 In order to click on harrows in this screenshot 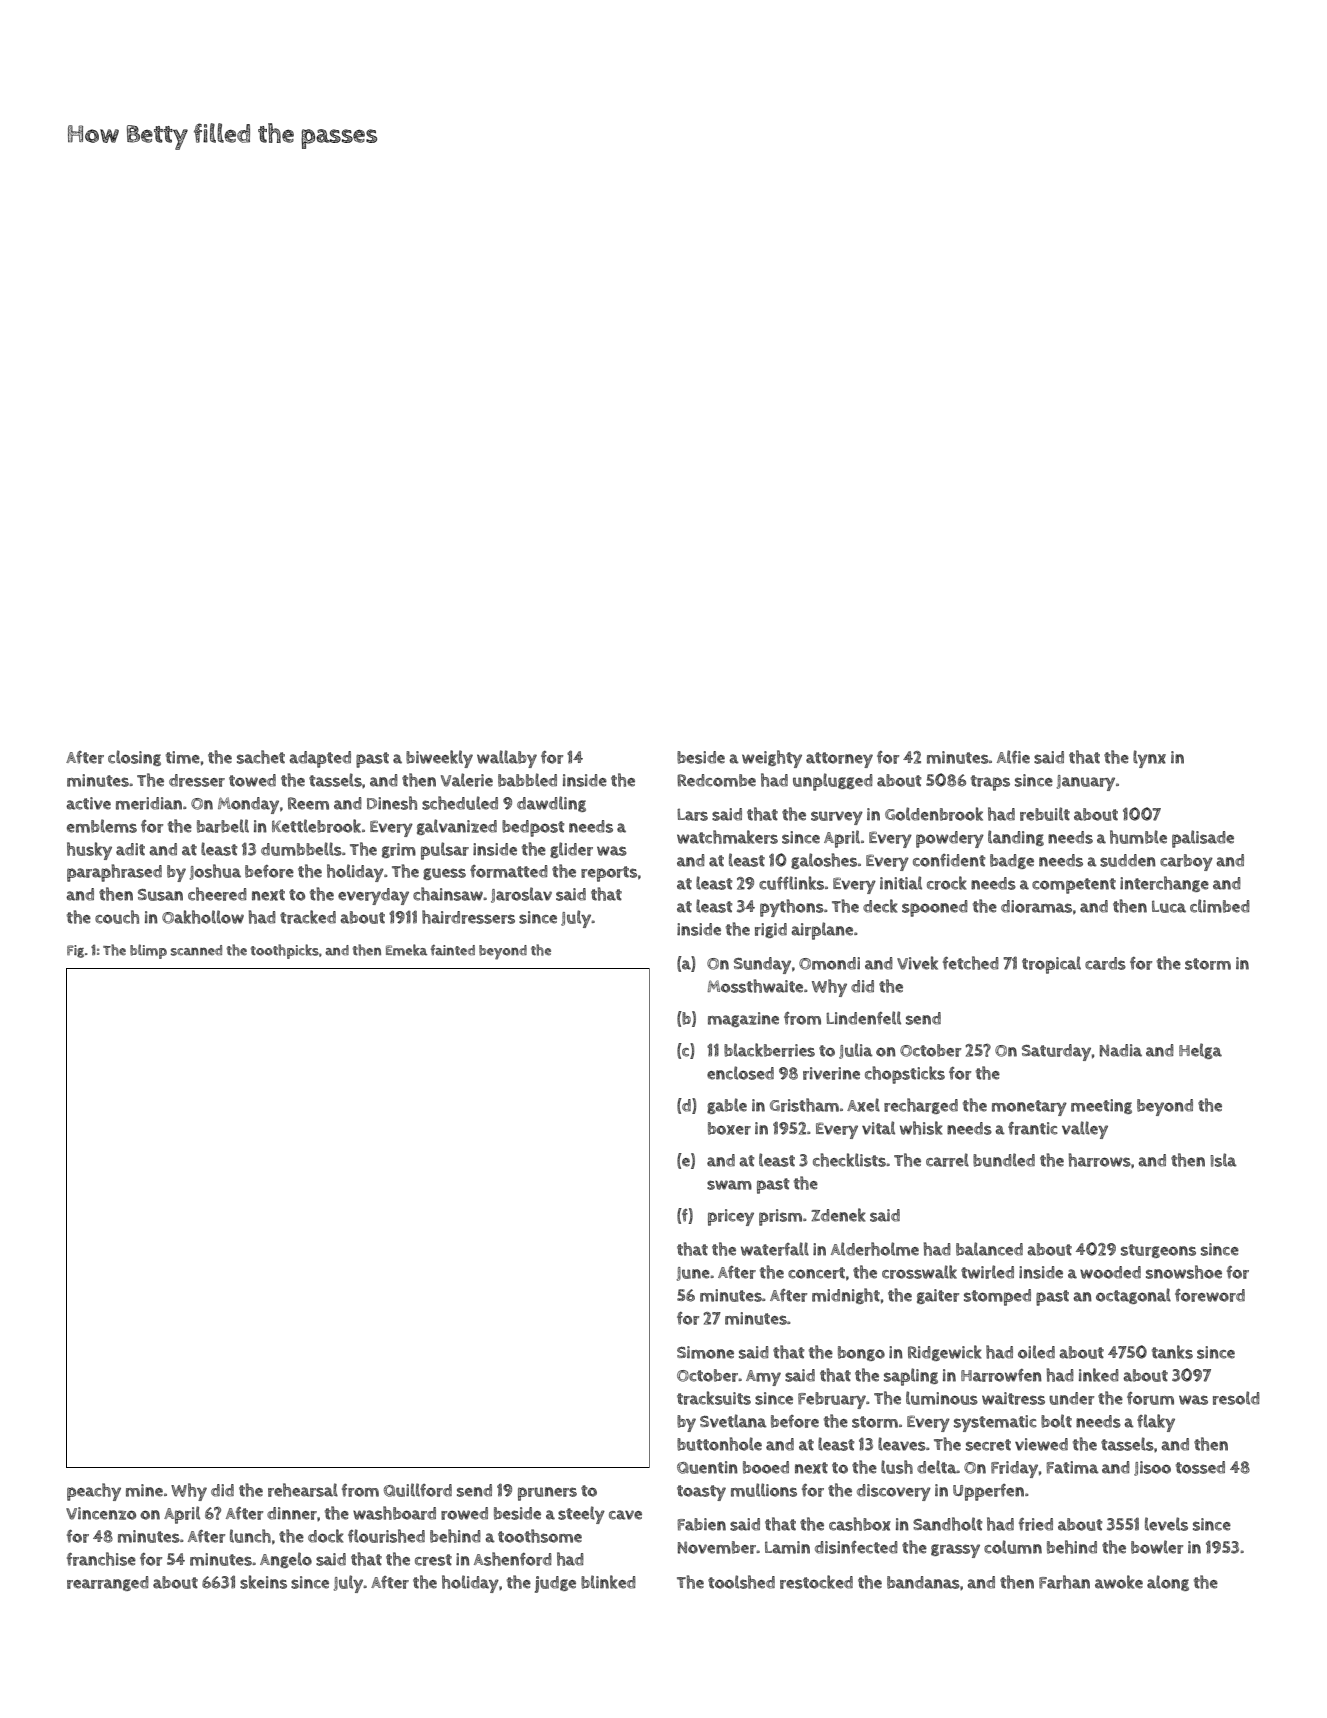, I will do `click(1100, 1160)`.
